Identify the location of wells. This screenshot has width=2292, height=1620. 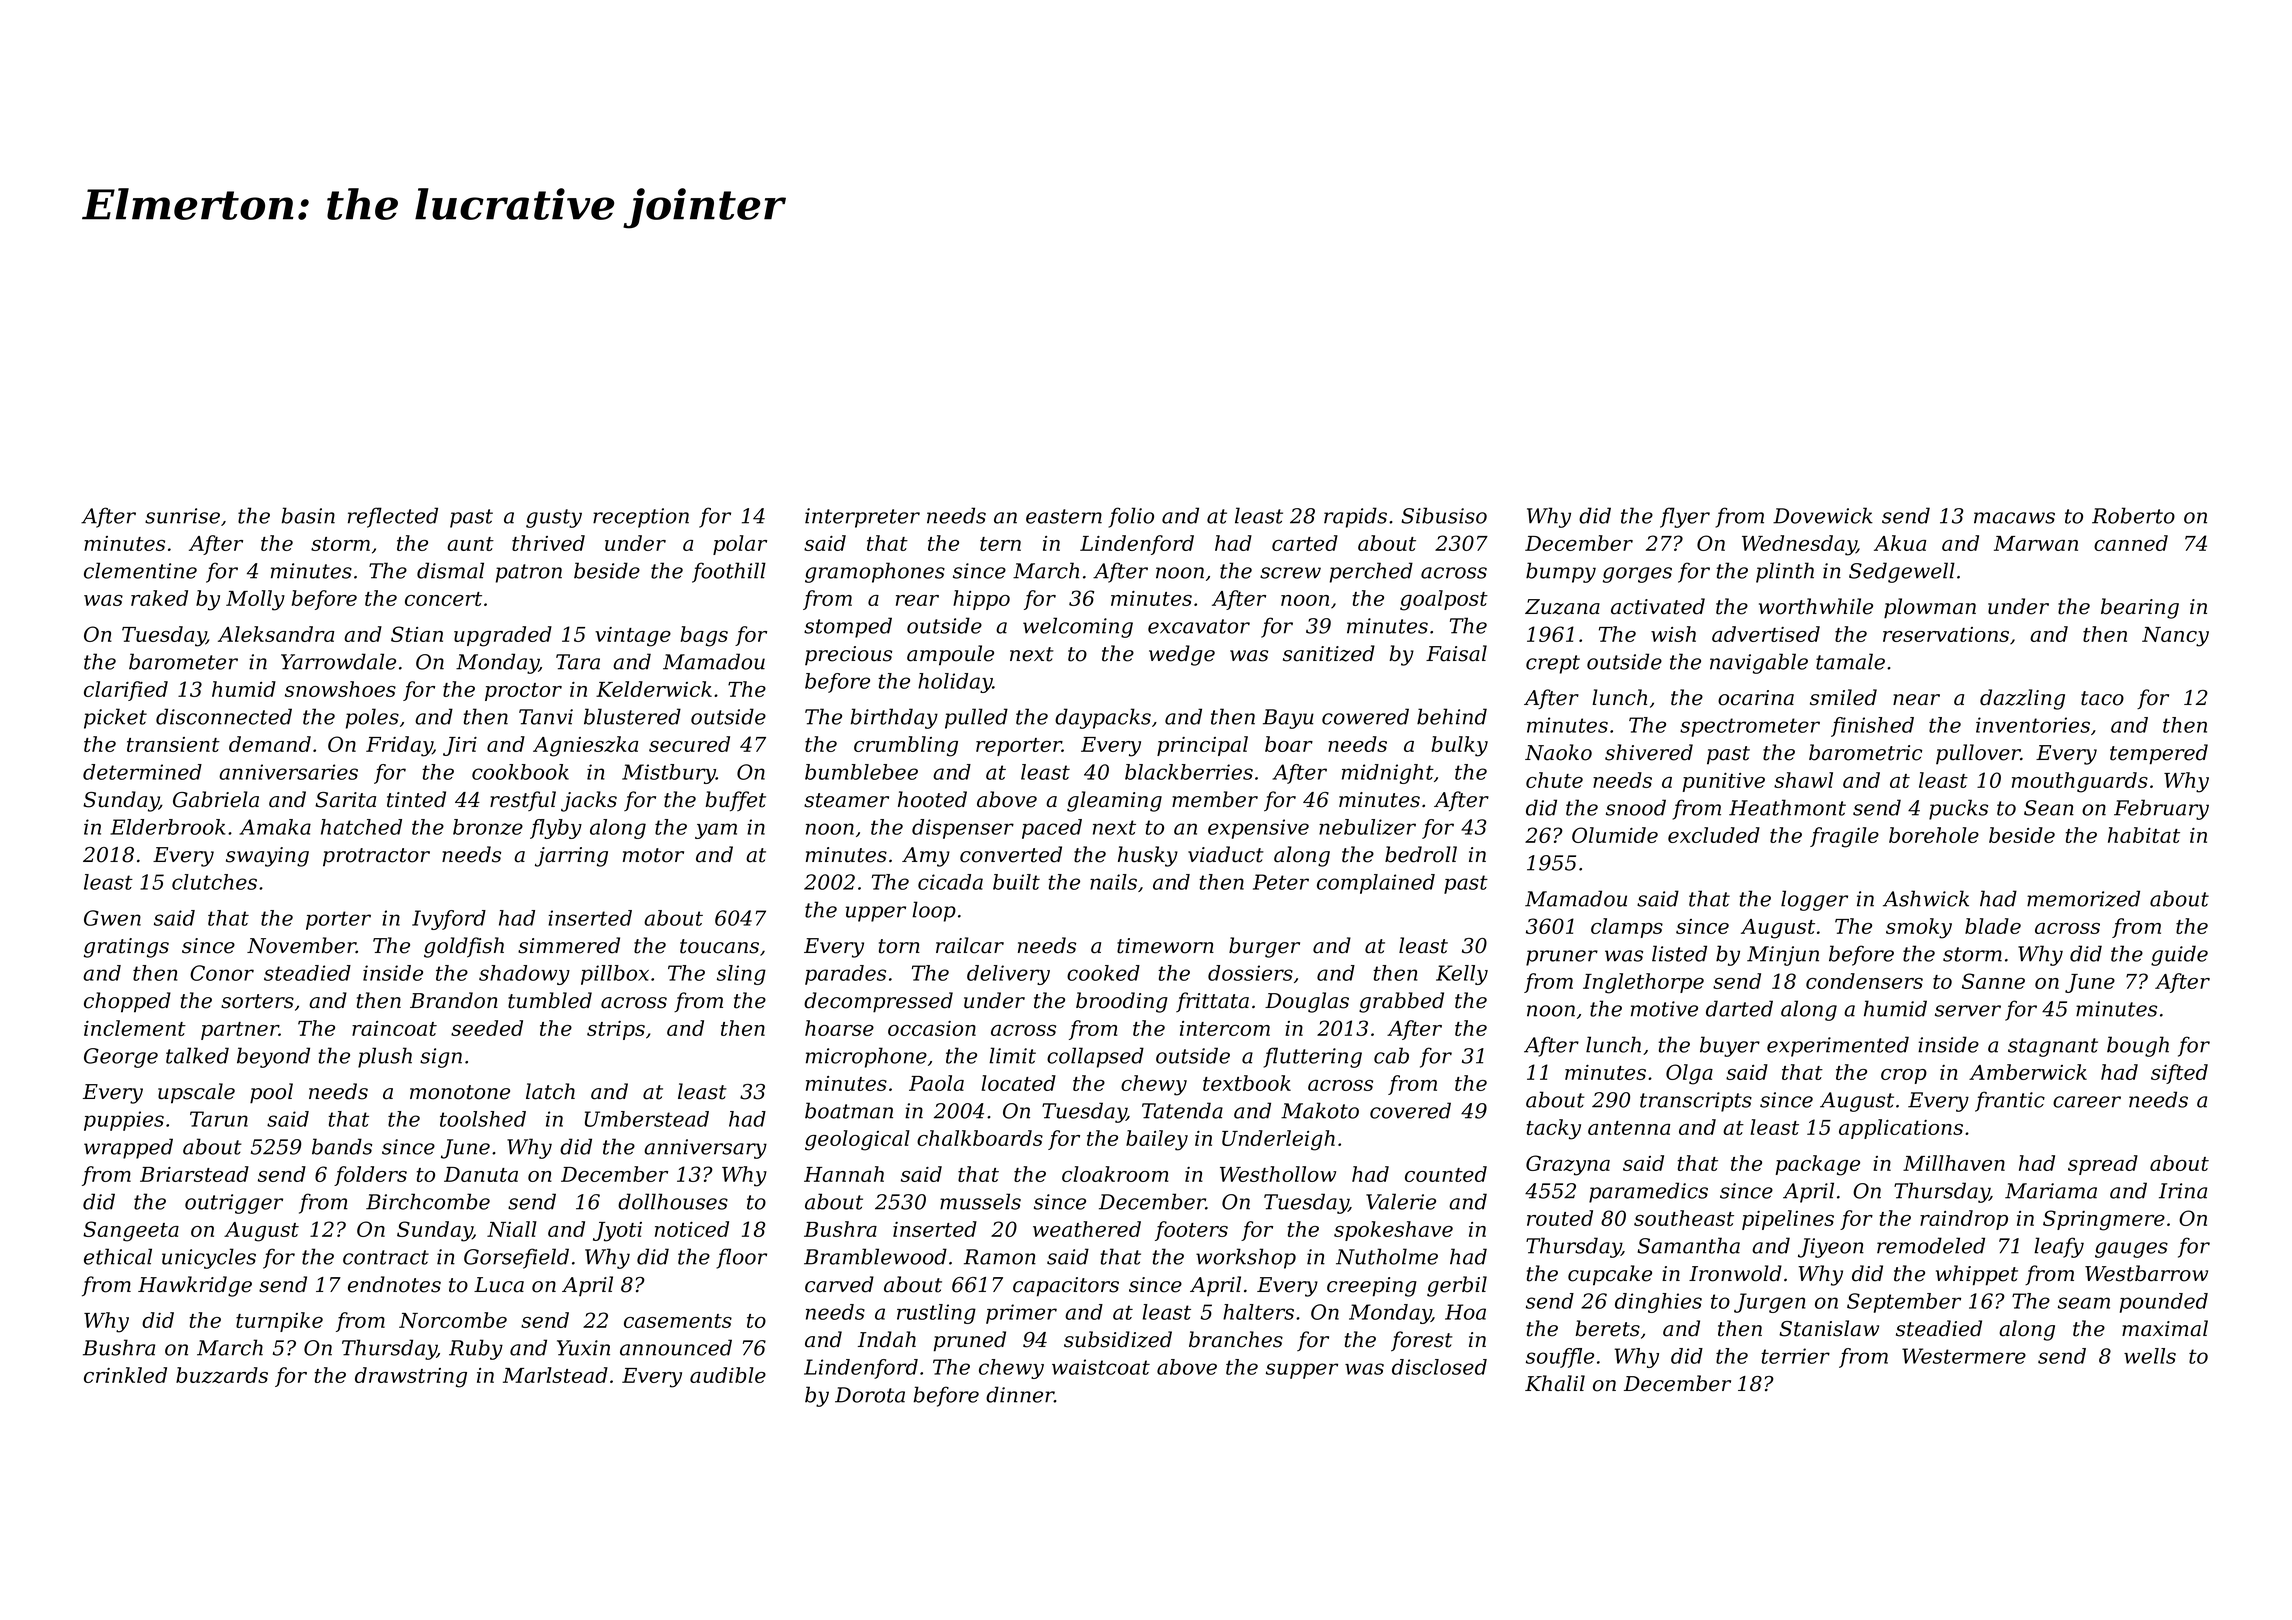
(2150, 1356).
